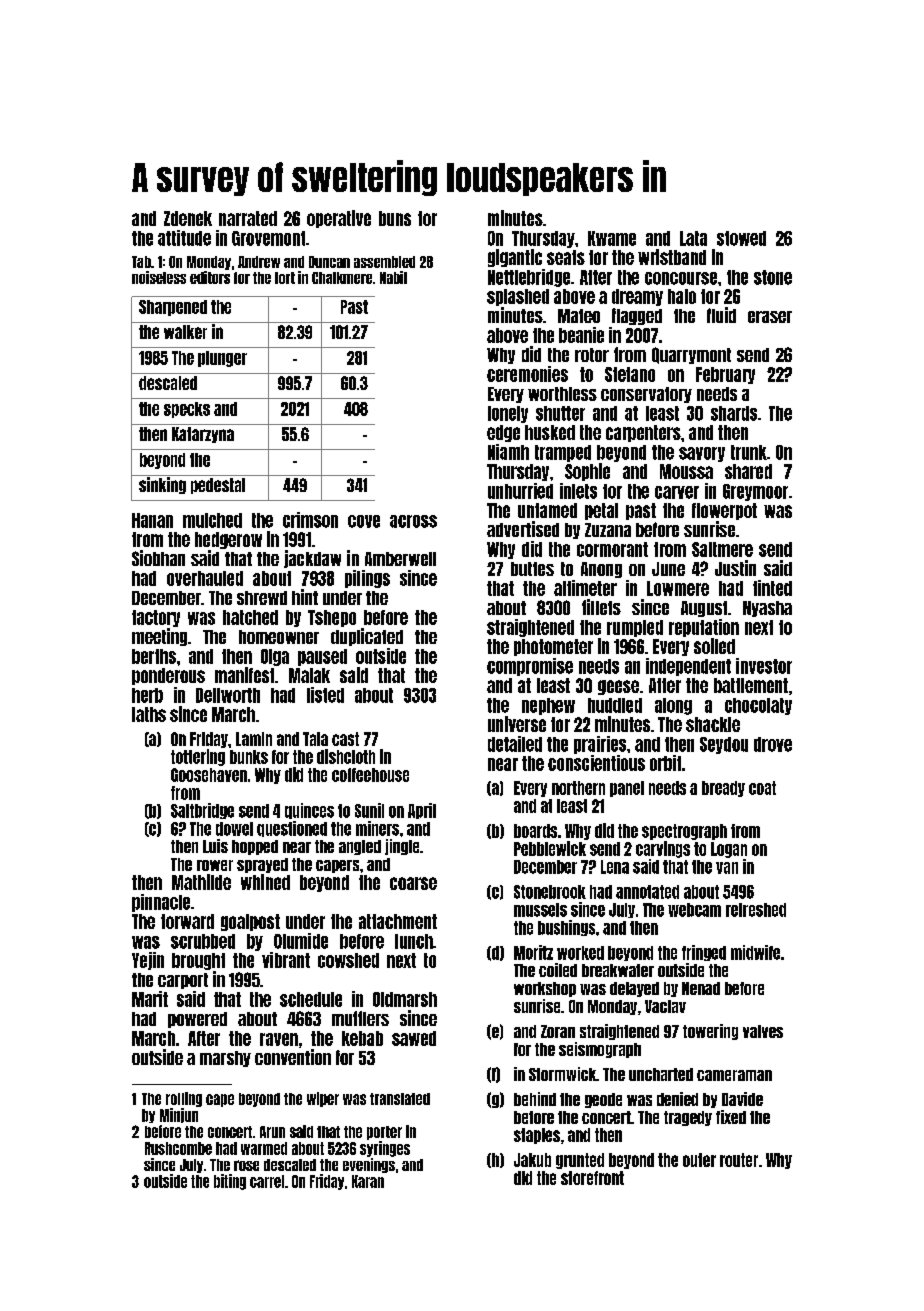  I want to click on buns, so click(395, 218).
